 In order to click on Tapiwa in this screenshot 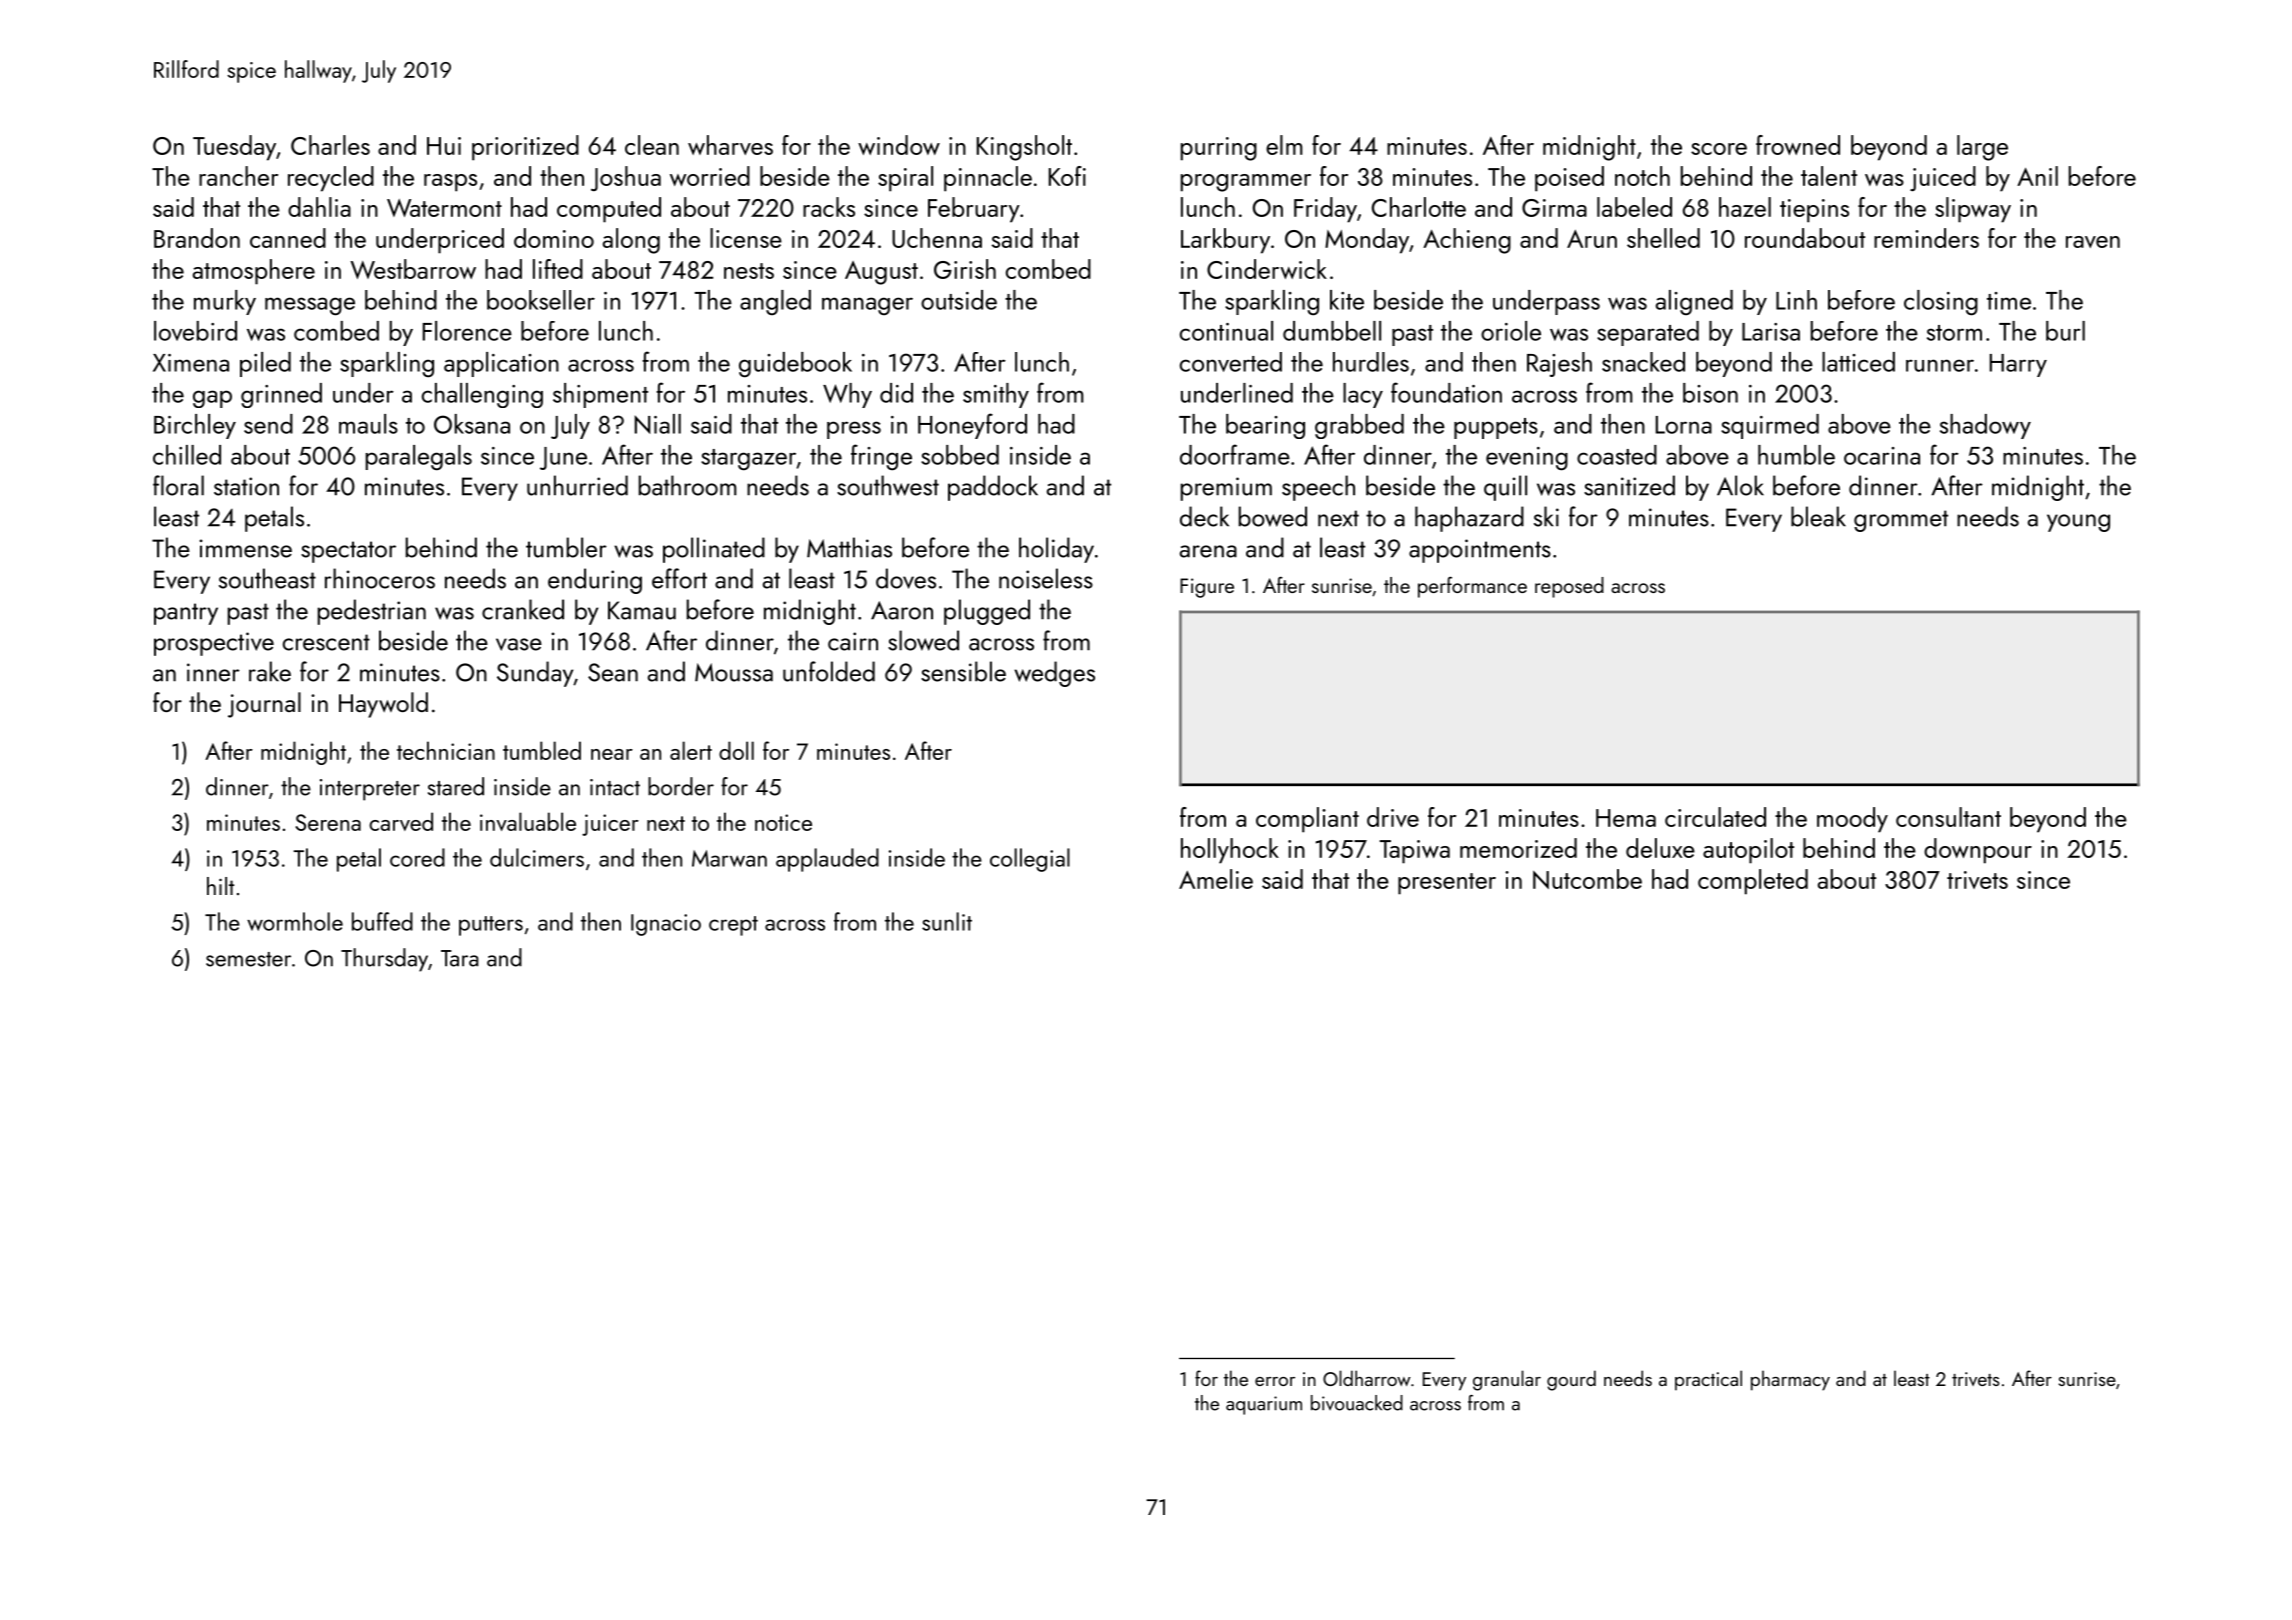, I will do `click(1414, 852)`.
